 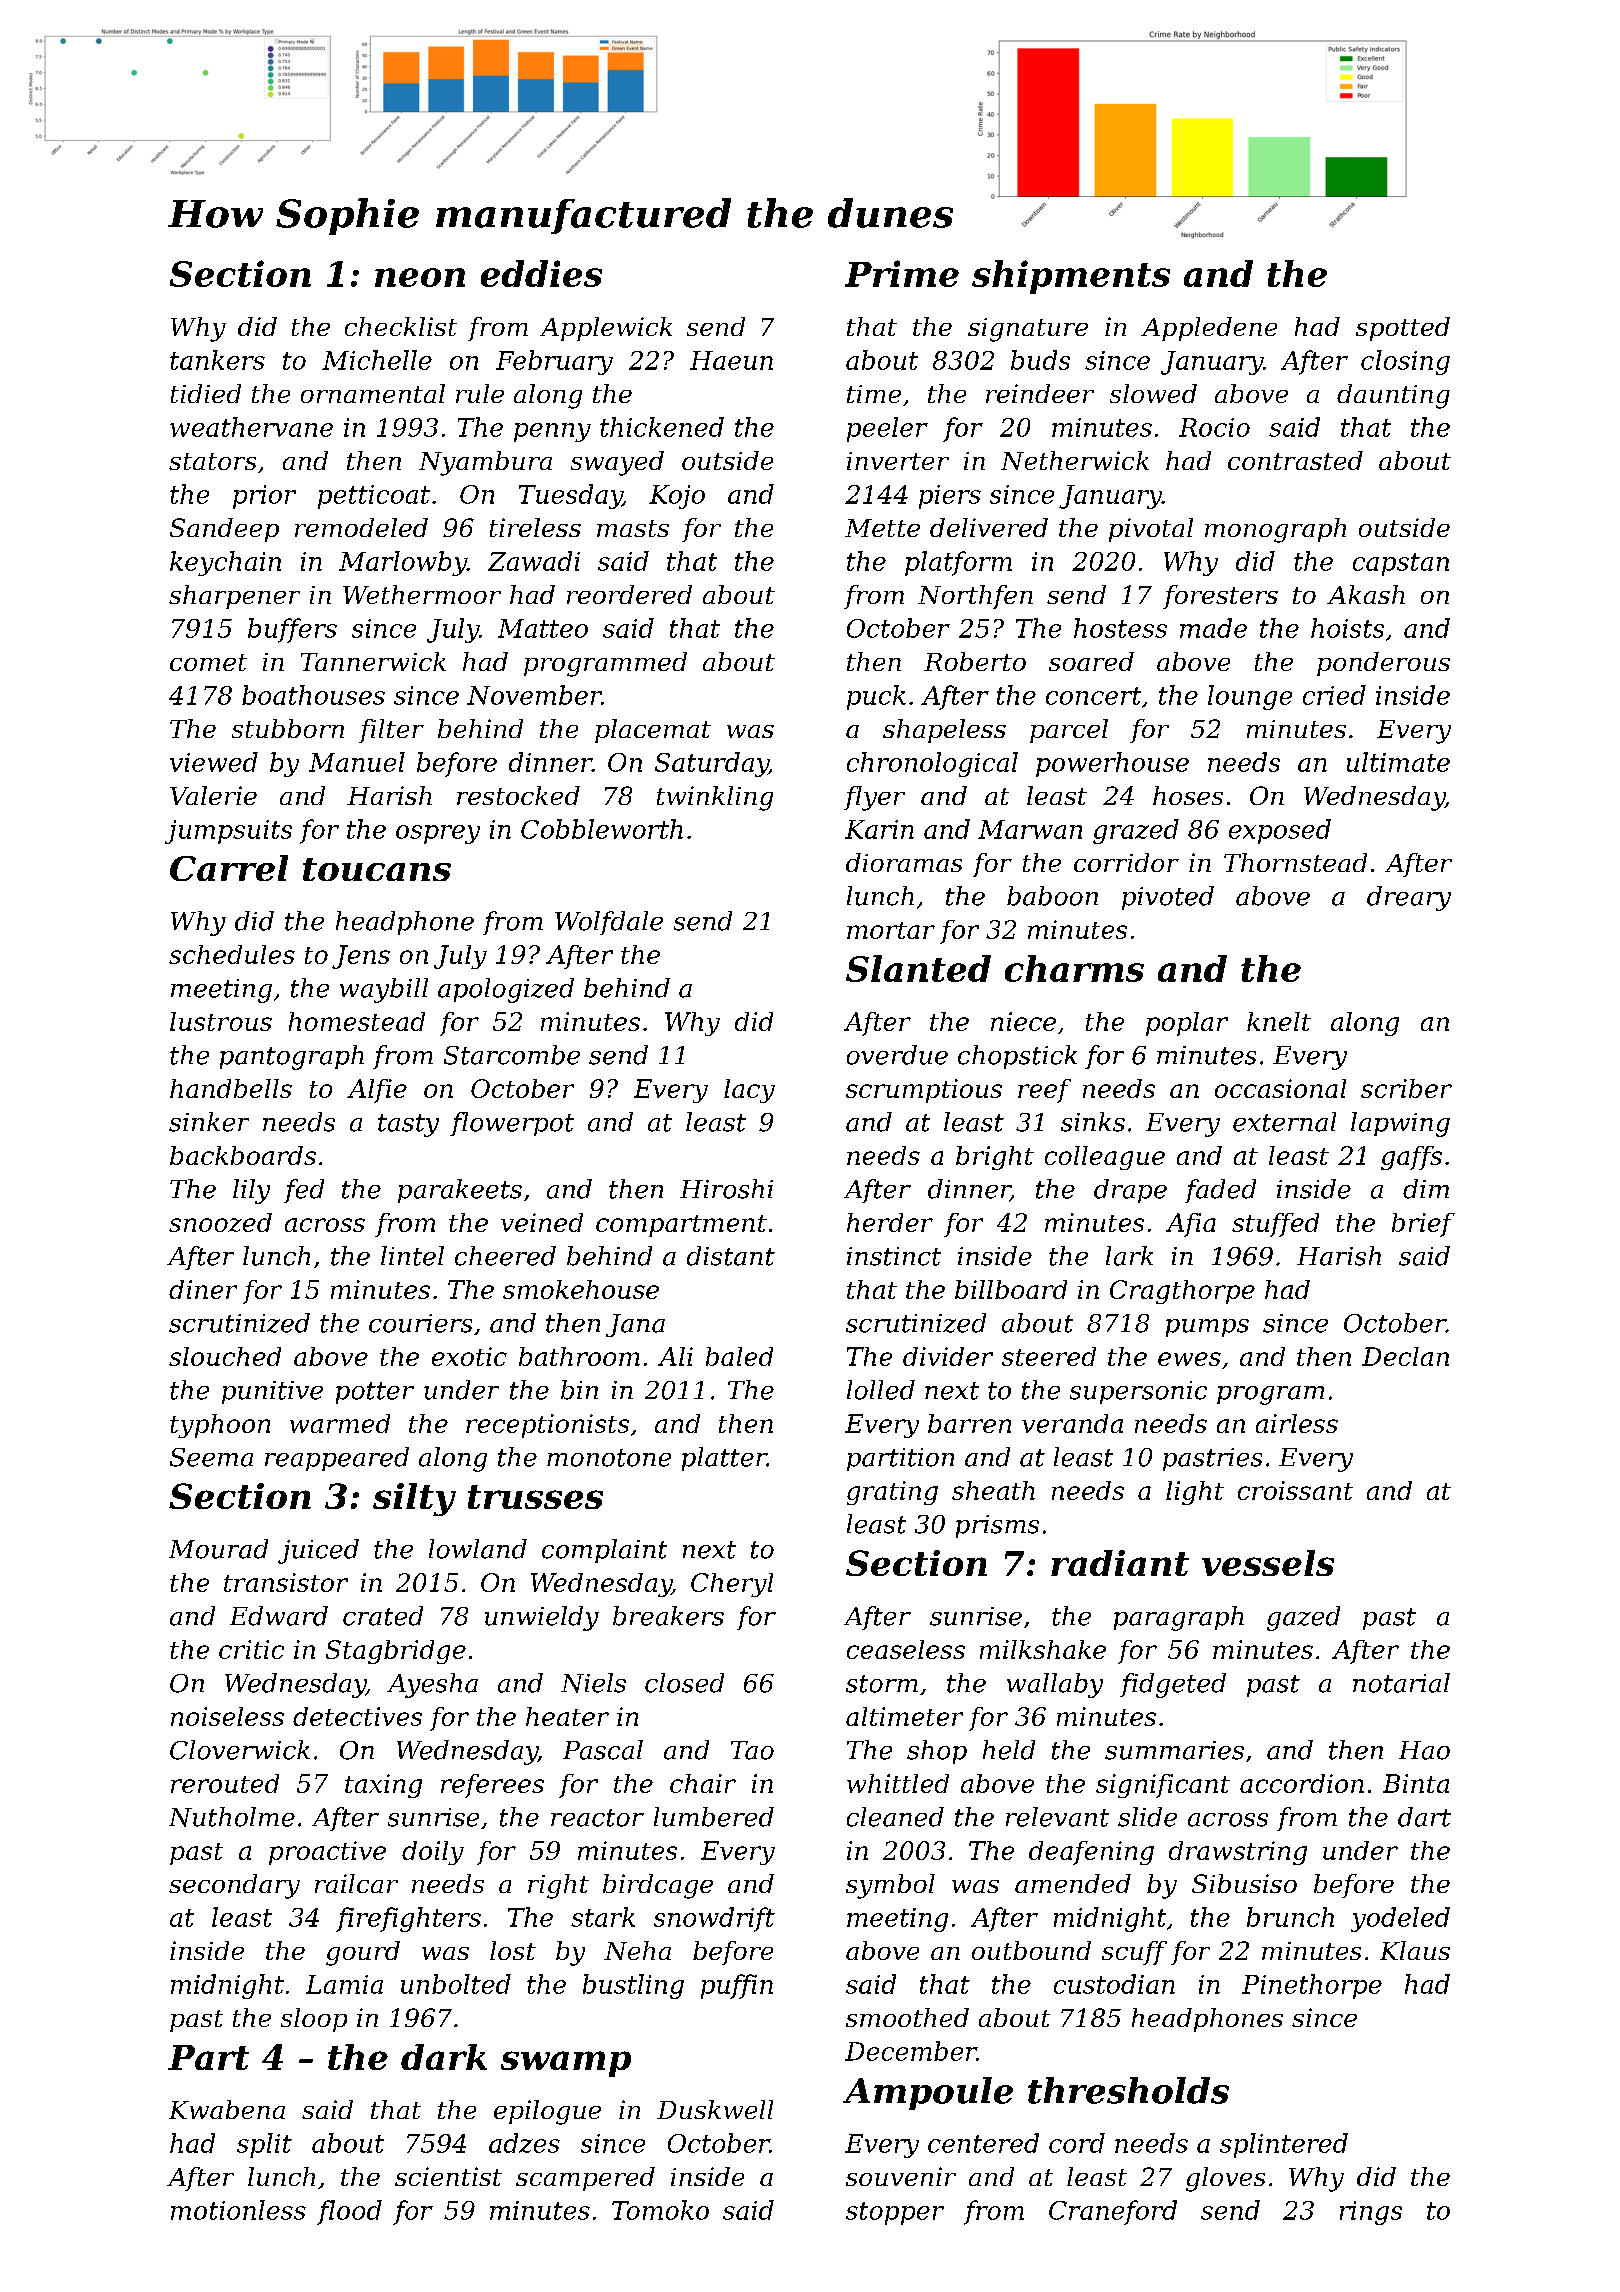 I want to click on made, so click(x=1213, y=628).
